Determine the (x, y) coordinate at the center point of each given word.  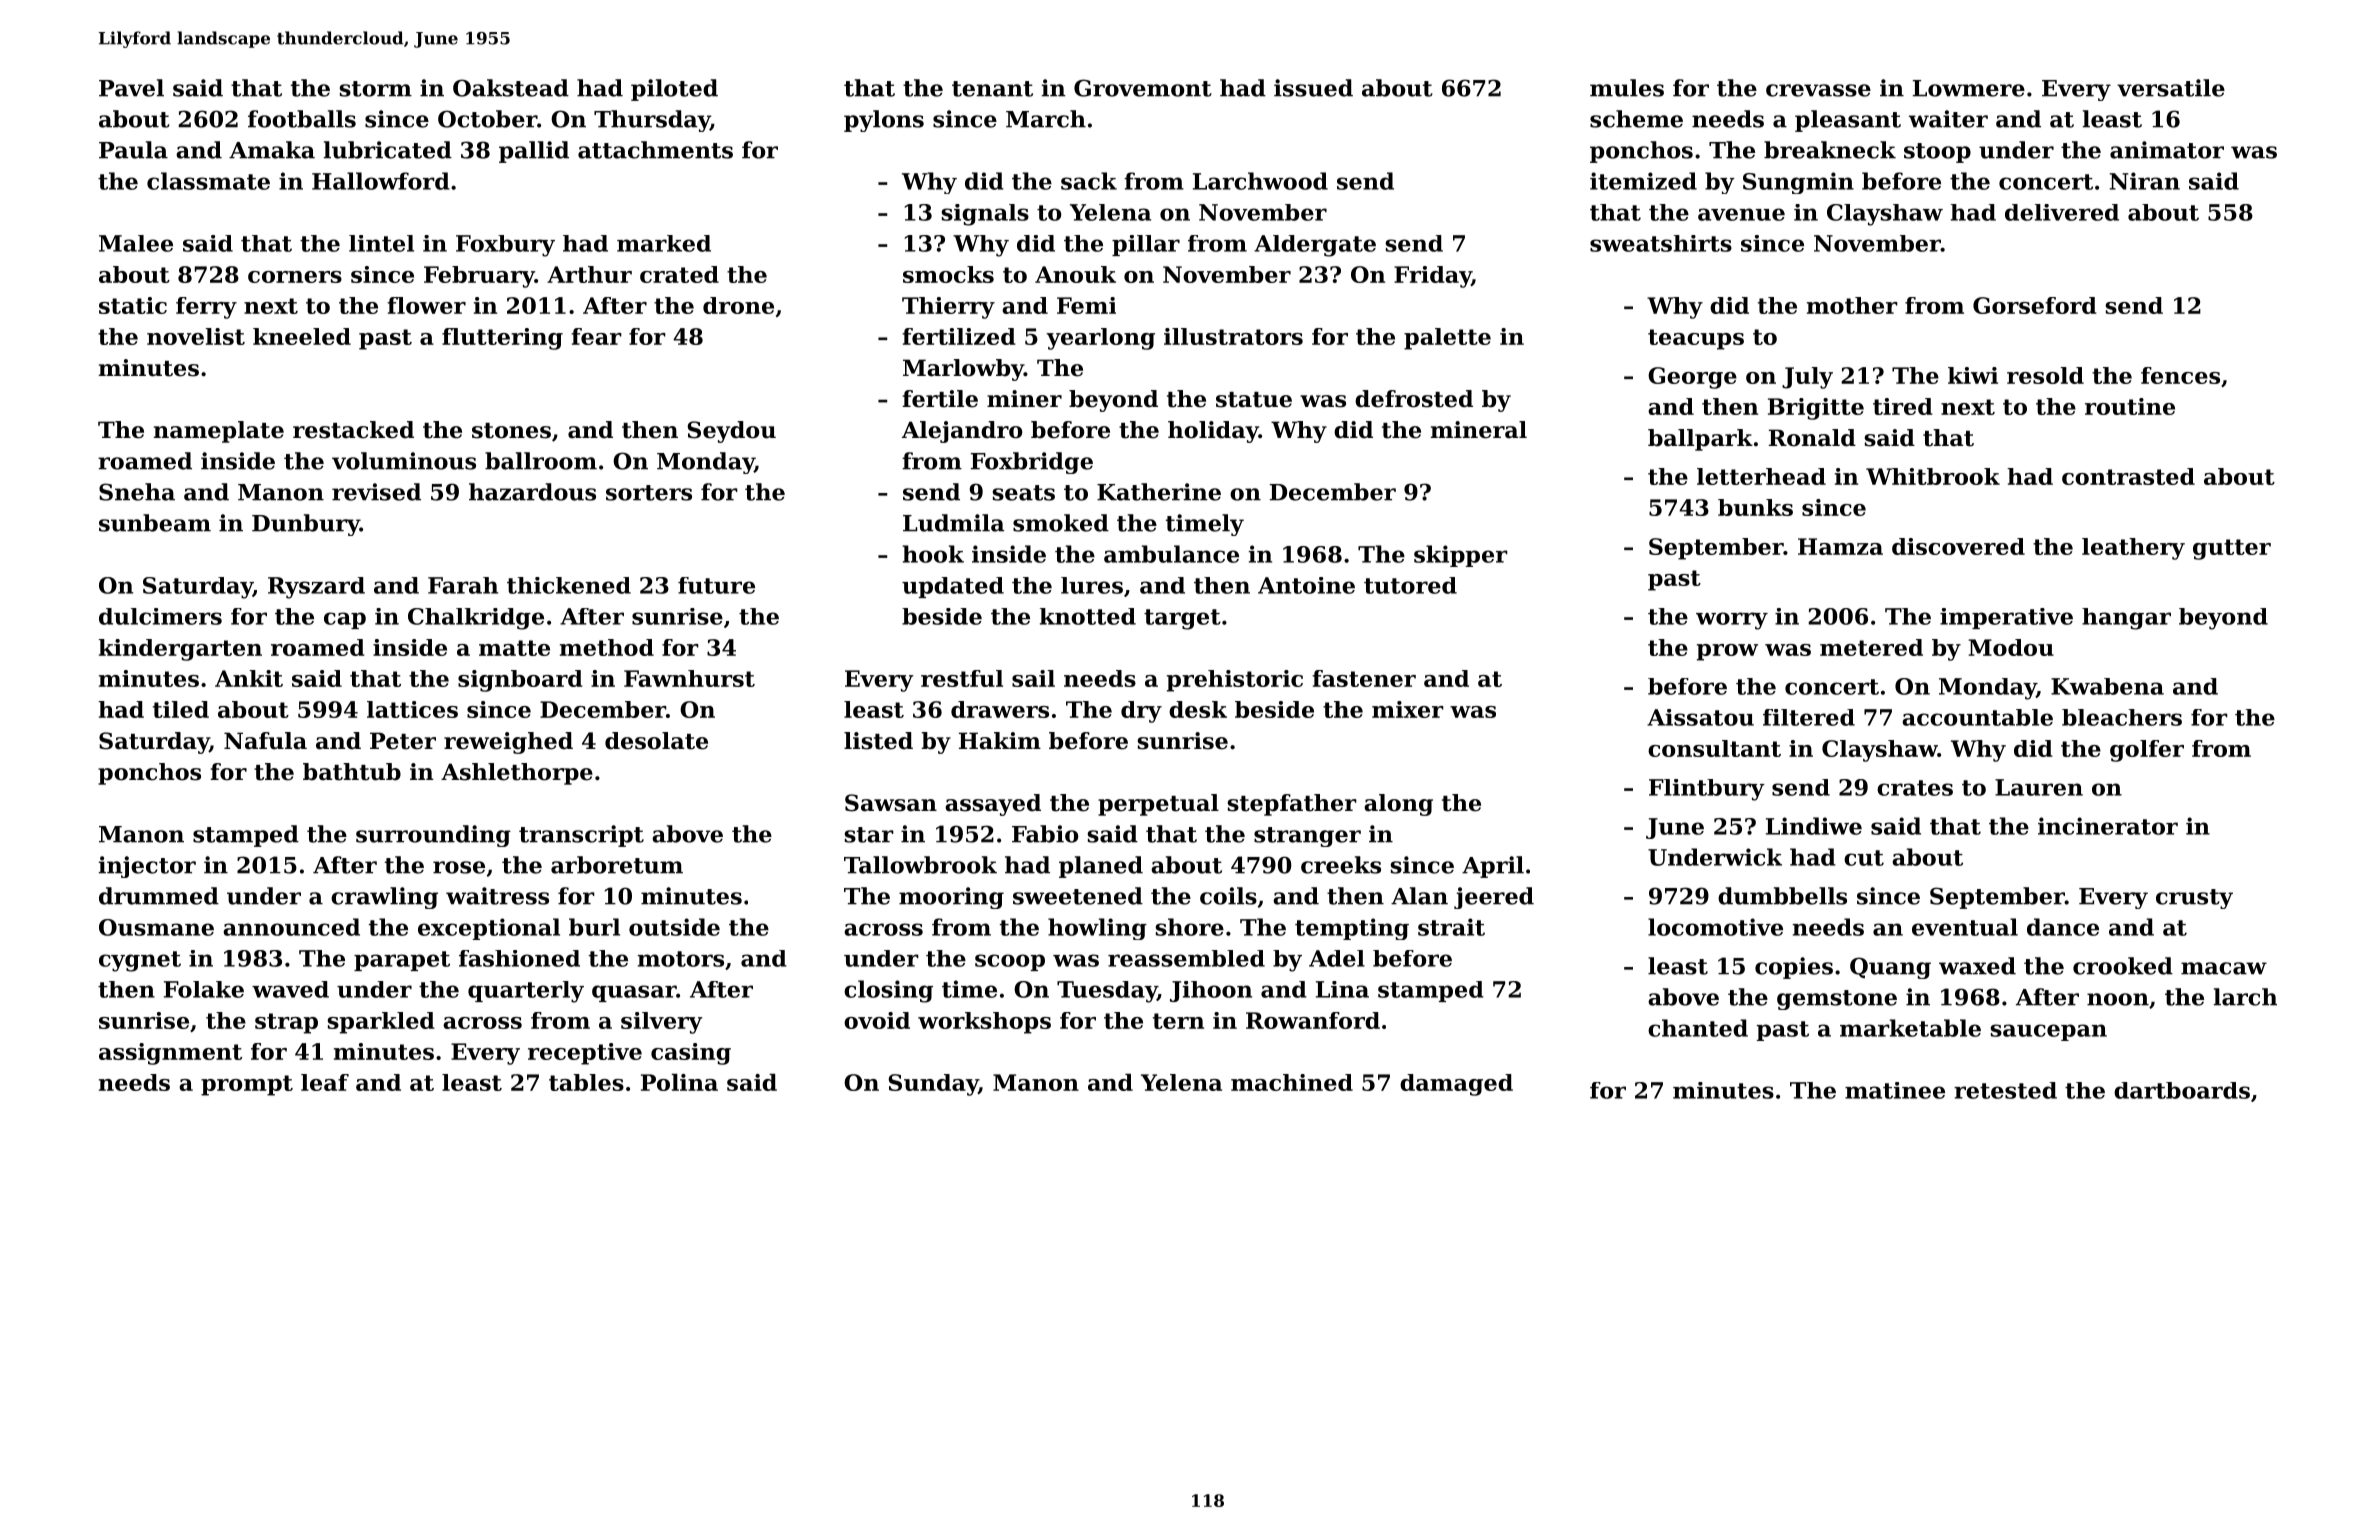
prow (1727, 652)
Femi (1086, 305)
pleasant (1848, 121)
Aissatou (1700, 717)
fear (596, 336)
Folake (204, 989)
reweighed (508, 743)
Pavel (131, 88)
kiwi (1973, 375)
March (1046, 119)
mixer (1408, 709)
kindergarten (180, 650)
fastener (1364, 678)
